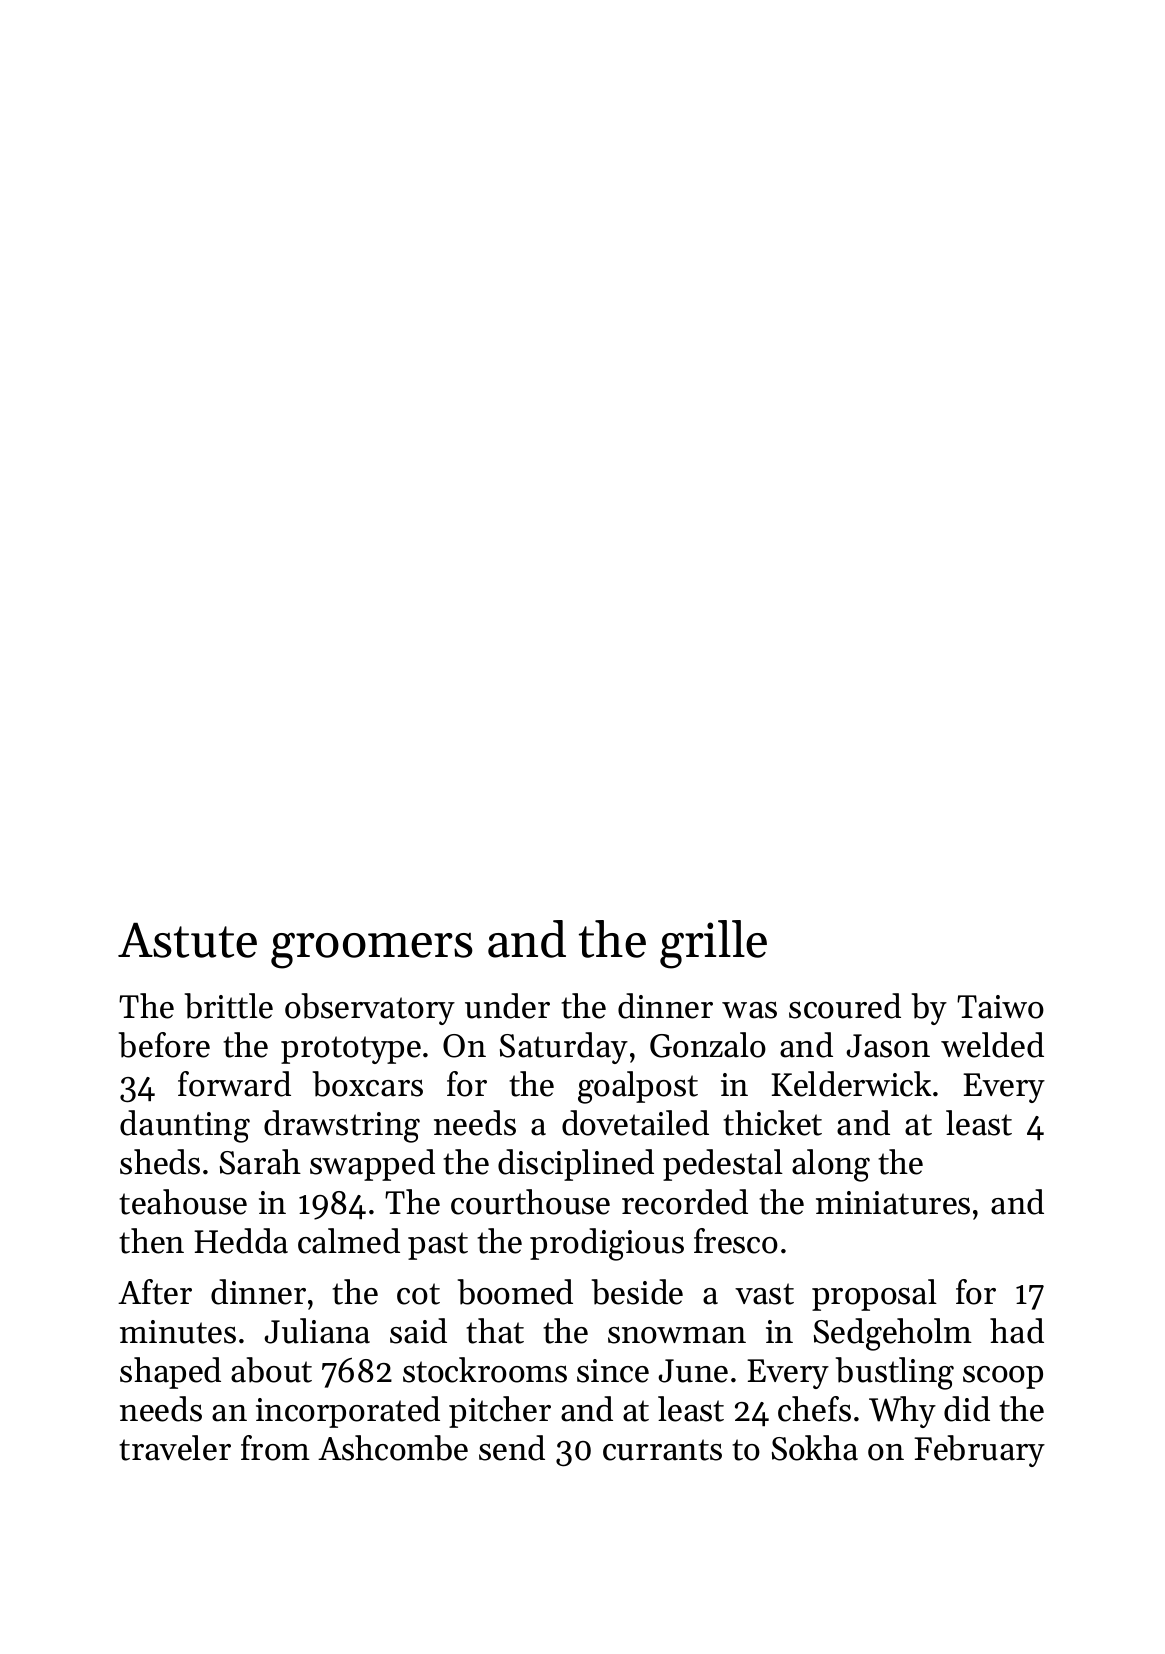  Describe the element at coordinates (607, 1244) in the screenshot. I see `prodigious` at that location.
